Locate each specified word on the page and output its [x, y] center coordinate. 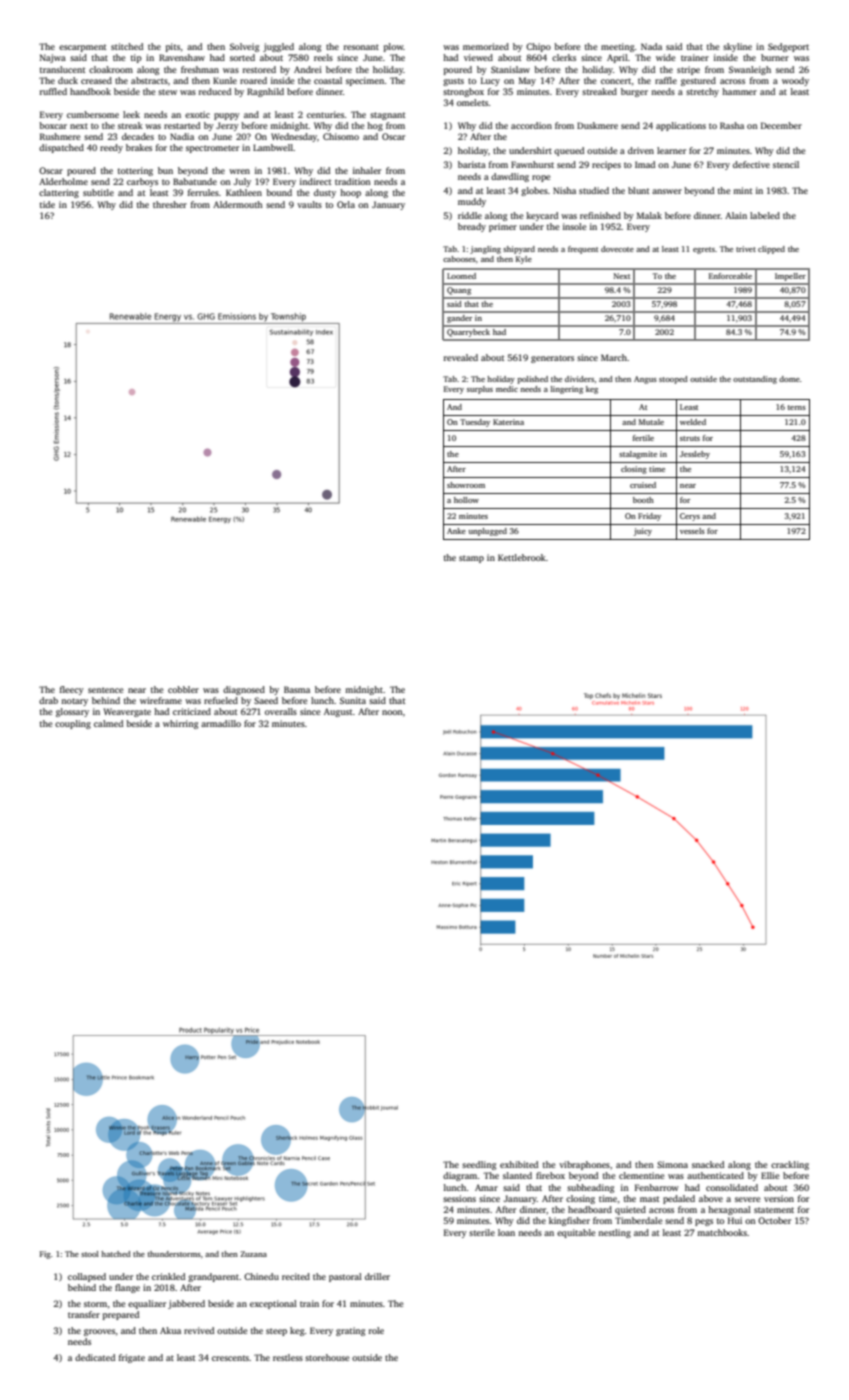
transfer [84, 1314]
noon [392, 712]
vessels [692, 531]
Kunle [225, 80]
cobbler [183, 689]
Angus [645, 380]
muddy [472, 202]
